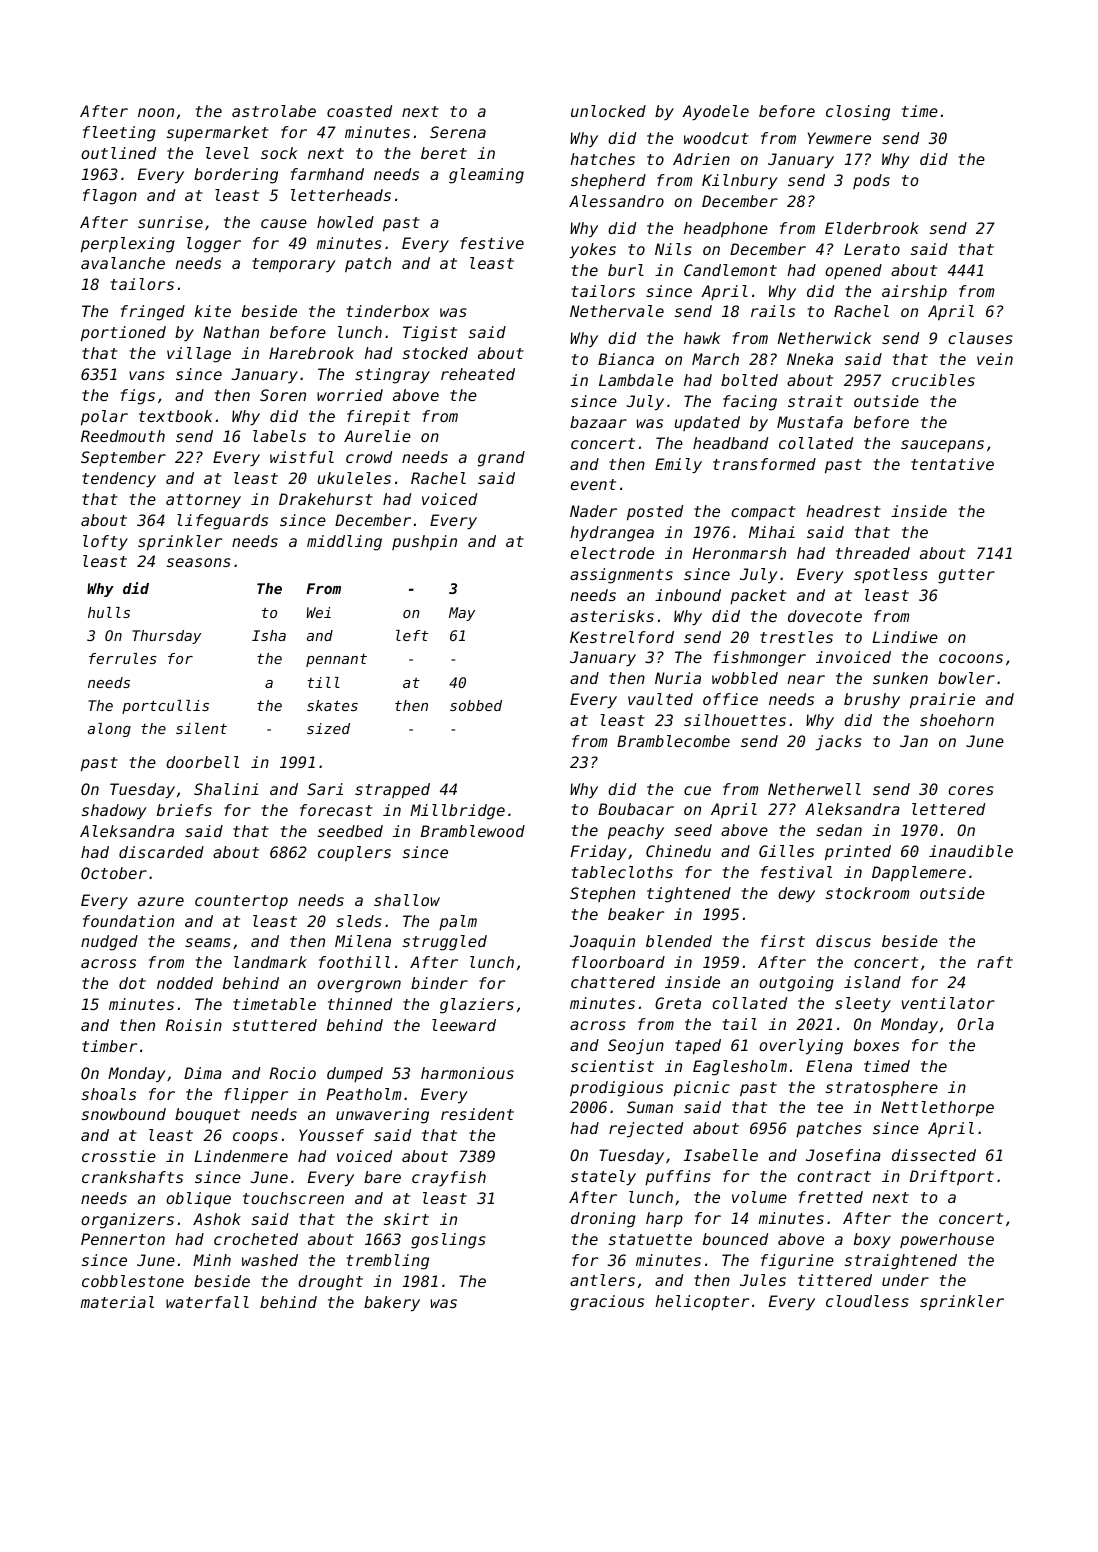 This screenshot has height=1552, width=1098. Describe the element at coordinates (119, 480) in the screenshot. I see `tendency` at that location.
